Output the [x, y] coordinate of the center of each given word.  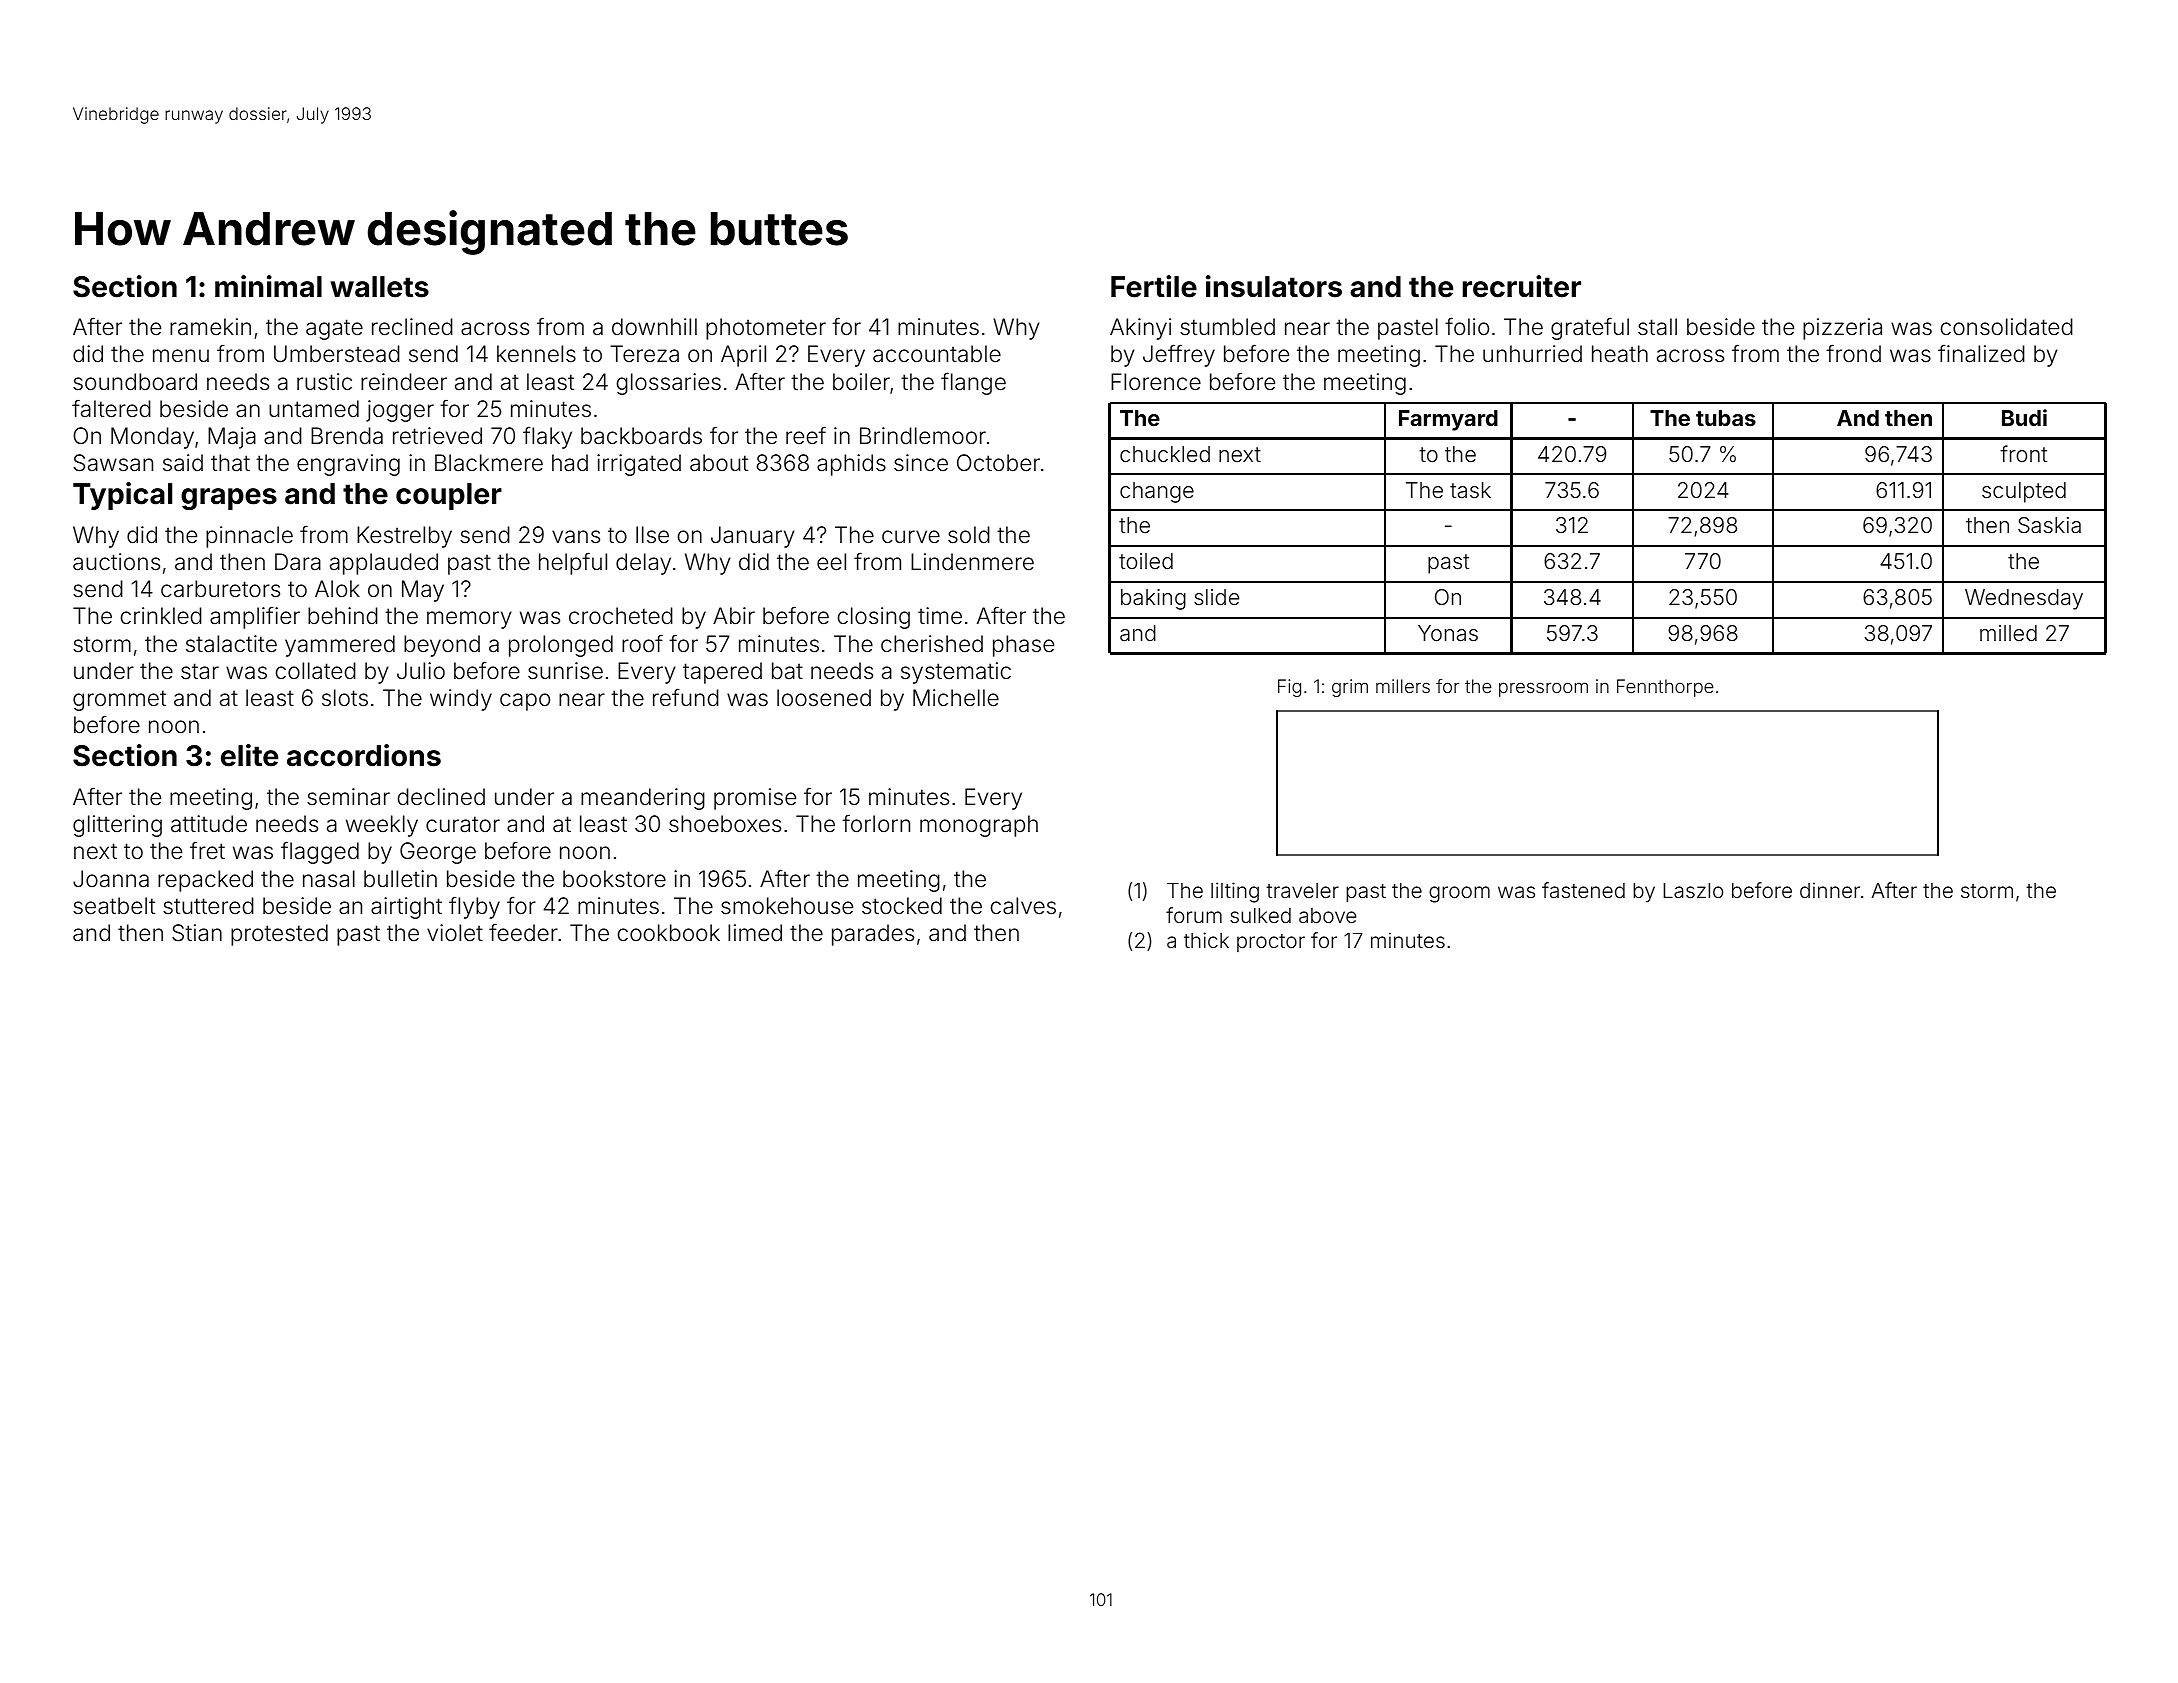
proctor [1271, 943]
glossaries [669, 384]
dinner [1830, 890]
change [1157, 492]
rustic [324, 382]
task [1470, 490]
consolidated [2007, 327]
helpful [573, 563]
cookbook [669, 933]
